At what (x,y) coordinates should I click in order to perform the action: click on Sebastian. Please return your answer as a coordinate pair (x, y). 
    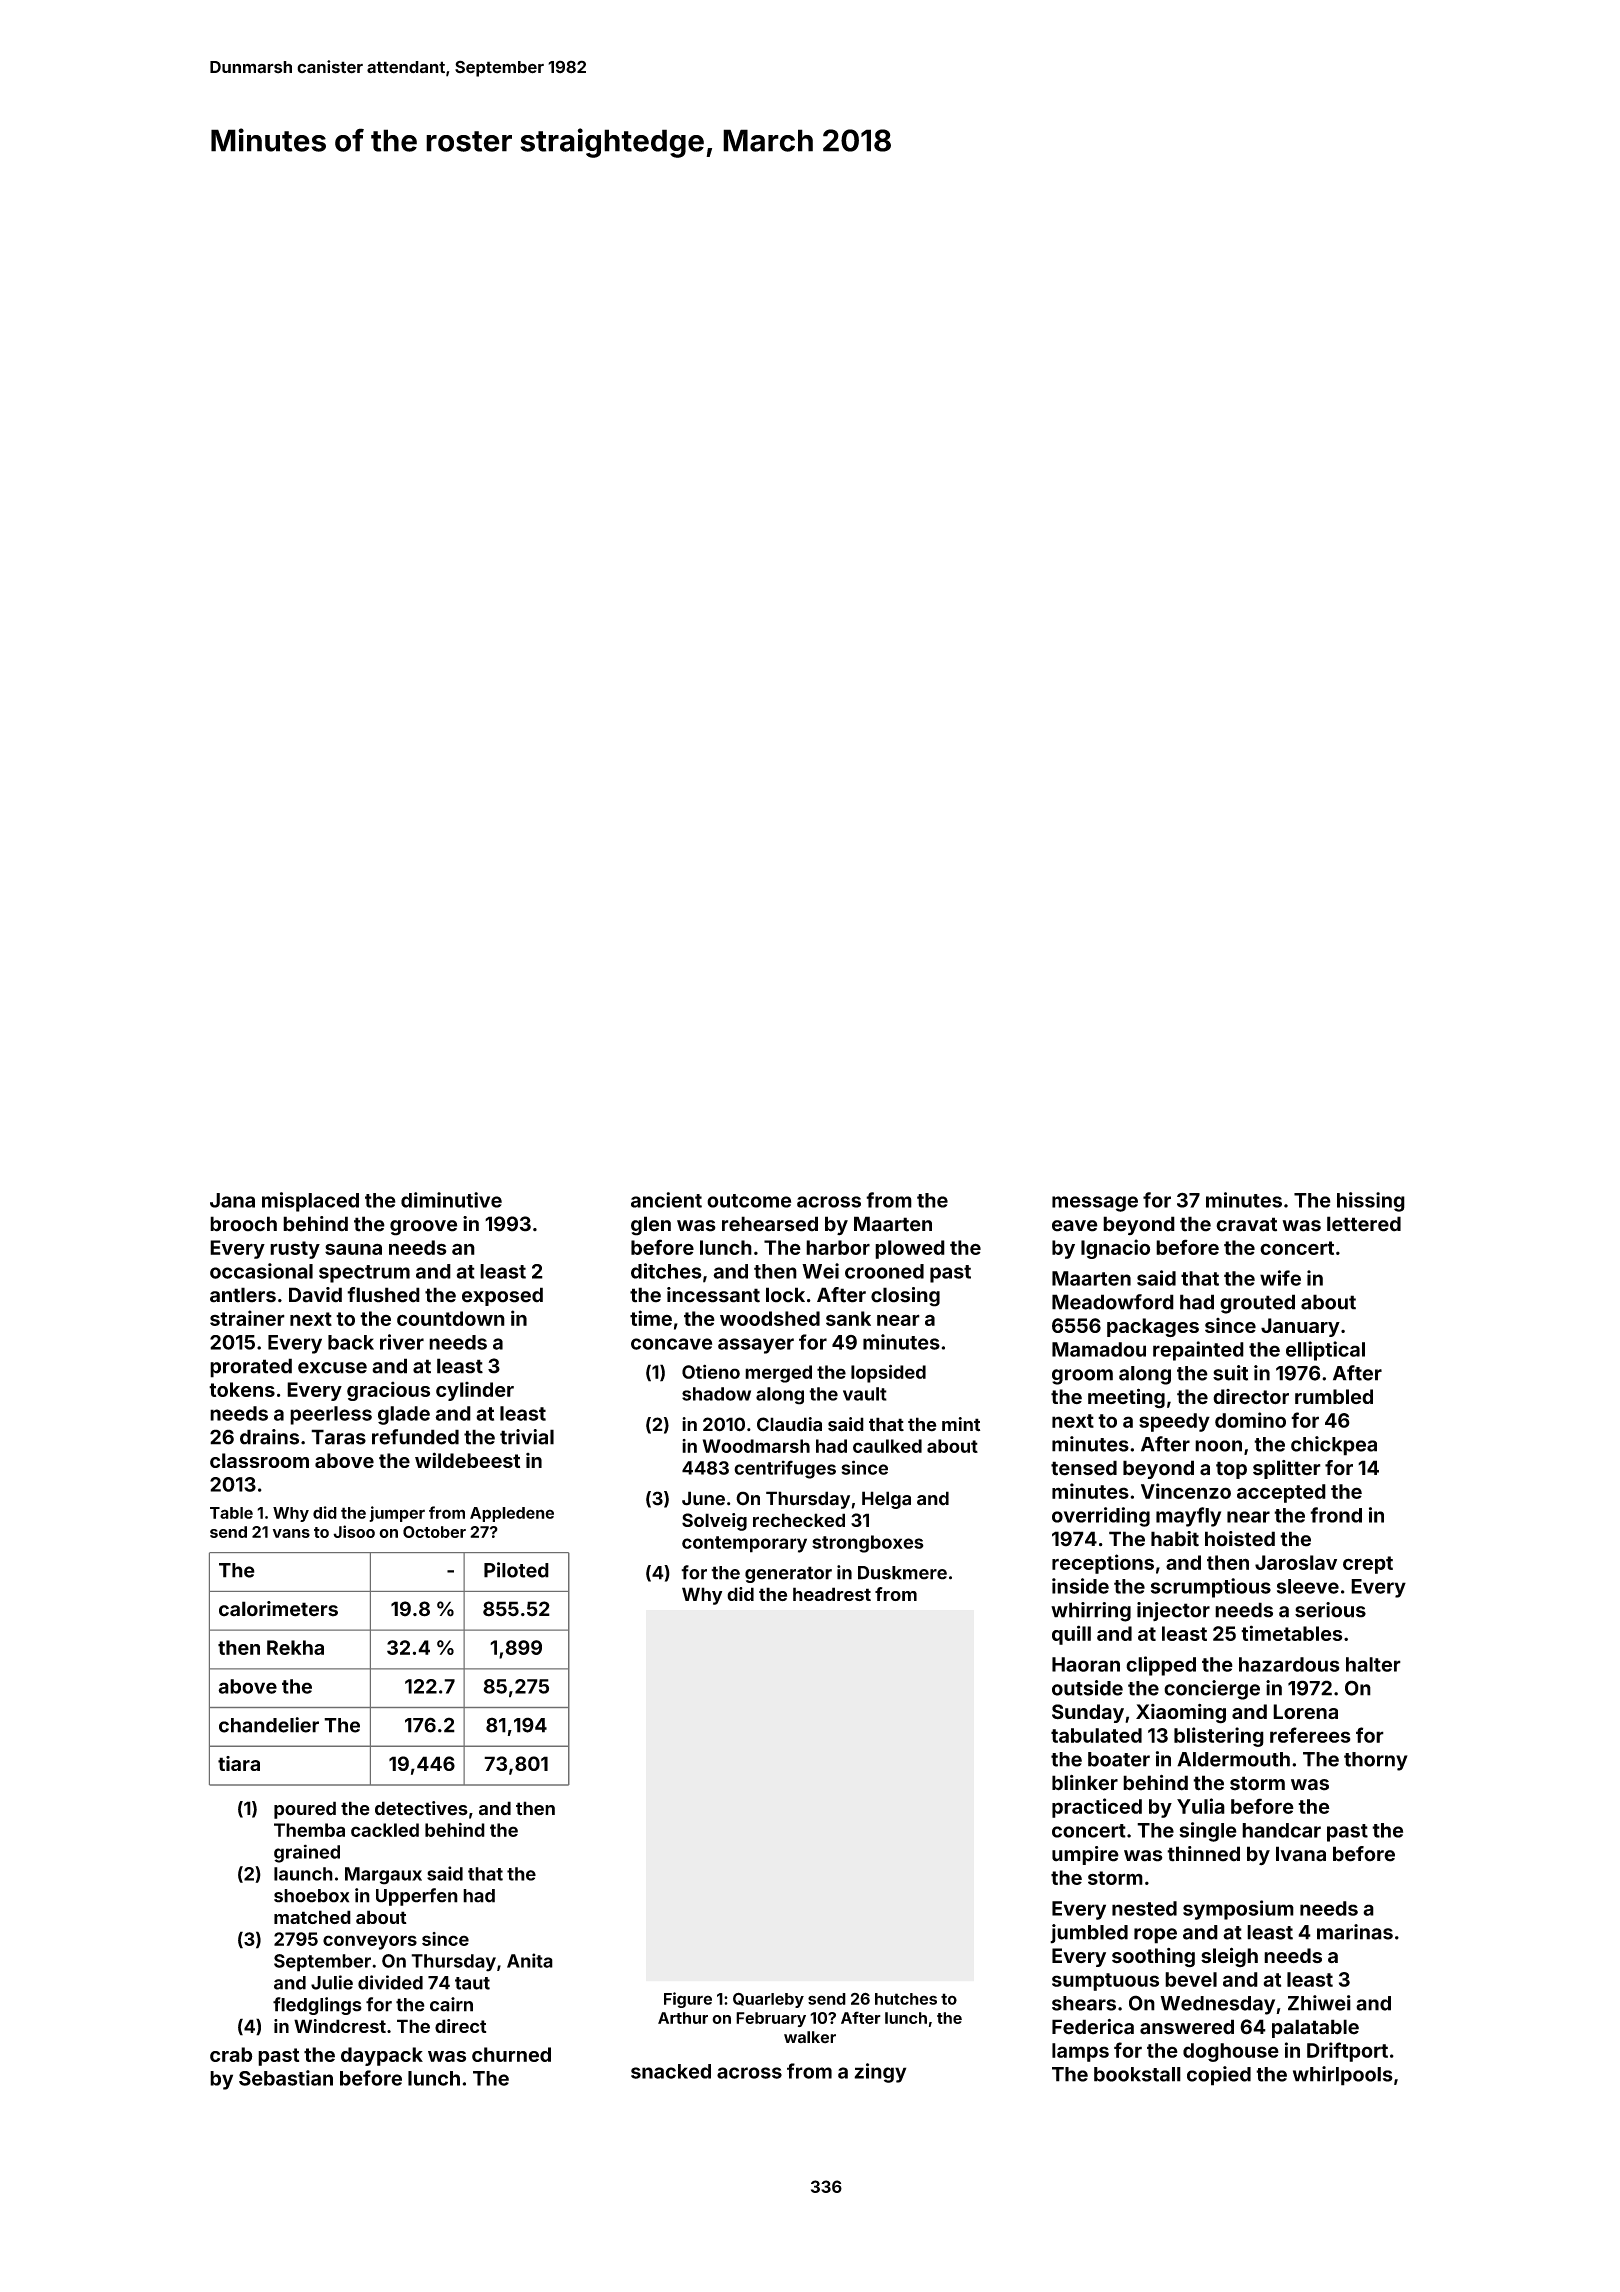
    Looking at the image, I should click on (286, 2078).
